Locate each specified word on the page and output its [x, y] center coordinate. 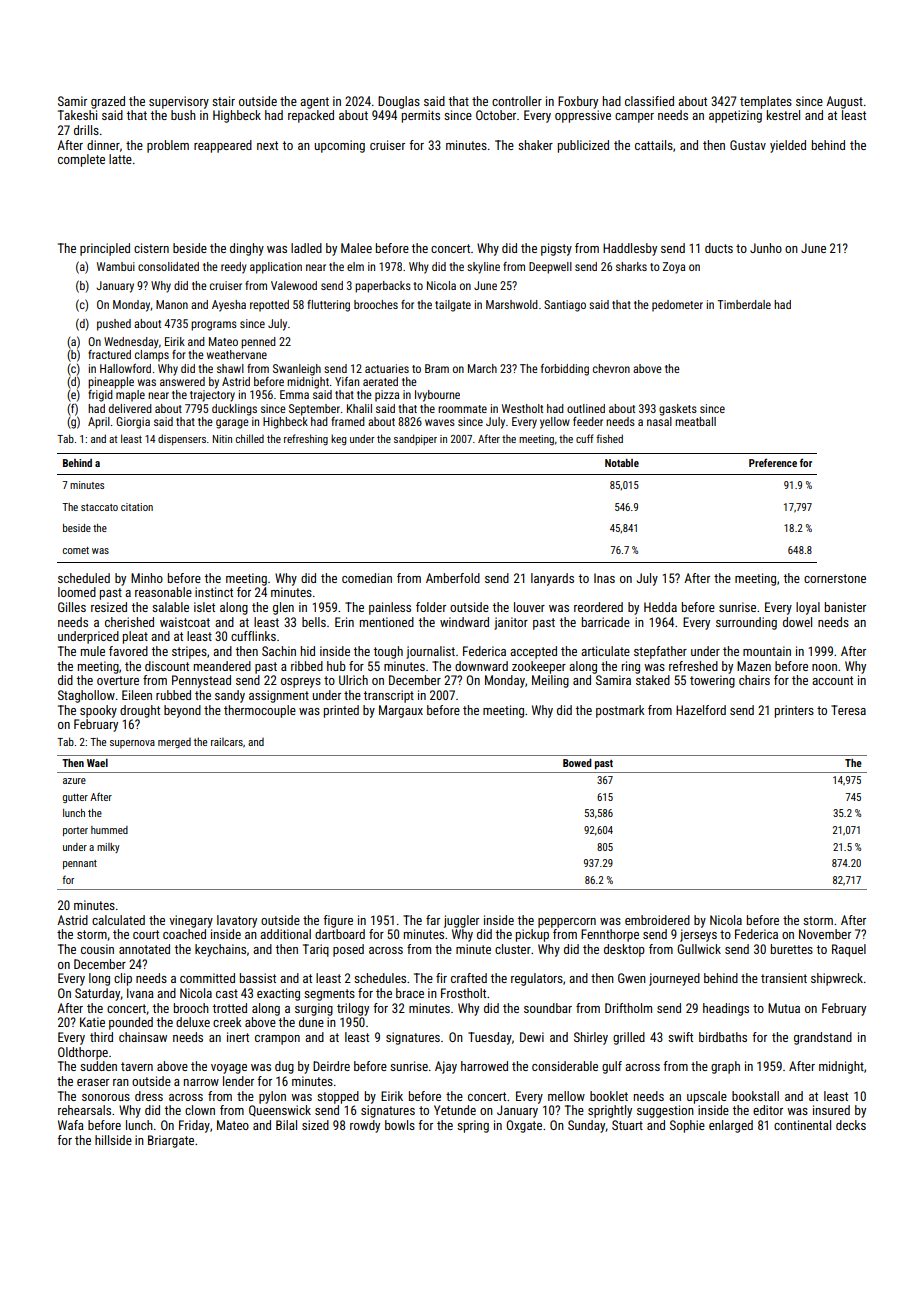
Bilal [286, 1125]
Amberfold [453, 578]
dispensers [182, 439]
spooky [98, 711]
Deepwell [550, 268]
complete [81, 160]
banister [845, 607]
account [832, 680]
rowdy [365, 1126]
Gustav [748, 145]
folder [431, 607]
